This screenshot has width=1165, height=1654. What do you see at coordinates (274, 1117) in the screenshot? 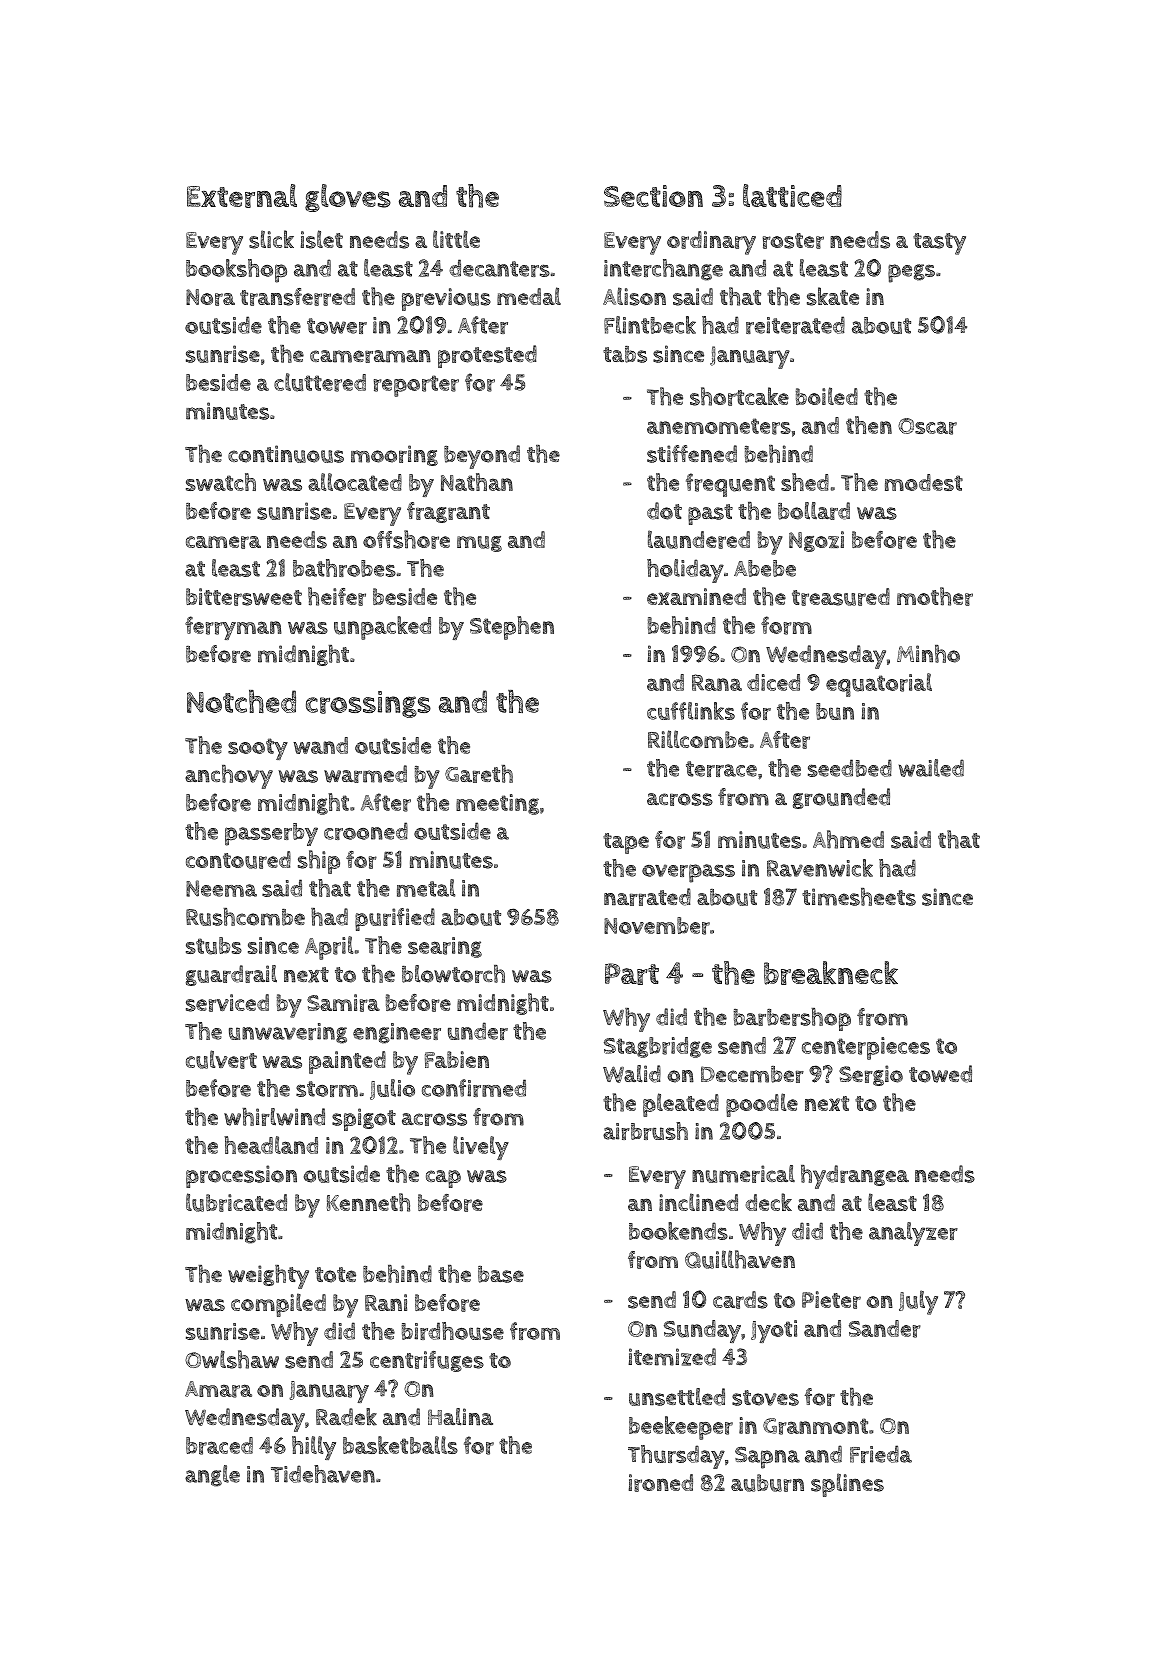
I see `whirlwind` at bounding box center [274, 1117].
